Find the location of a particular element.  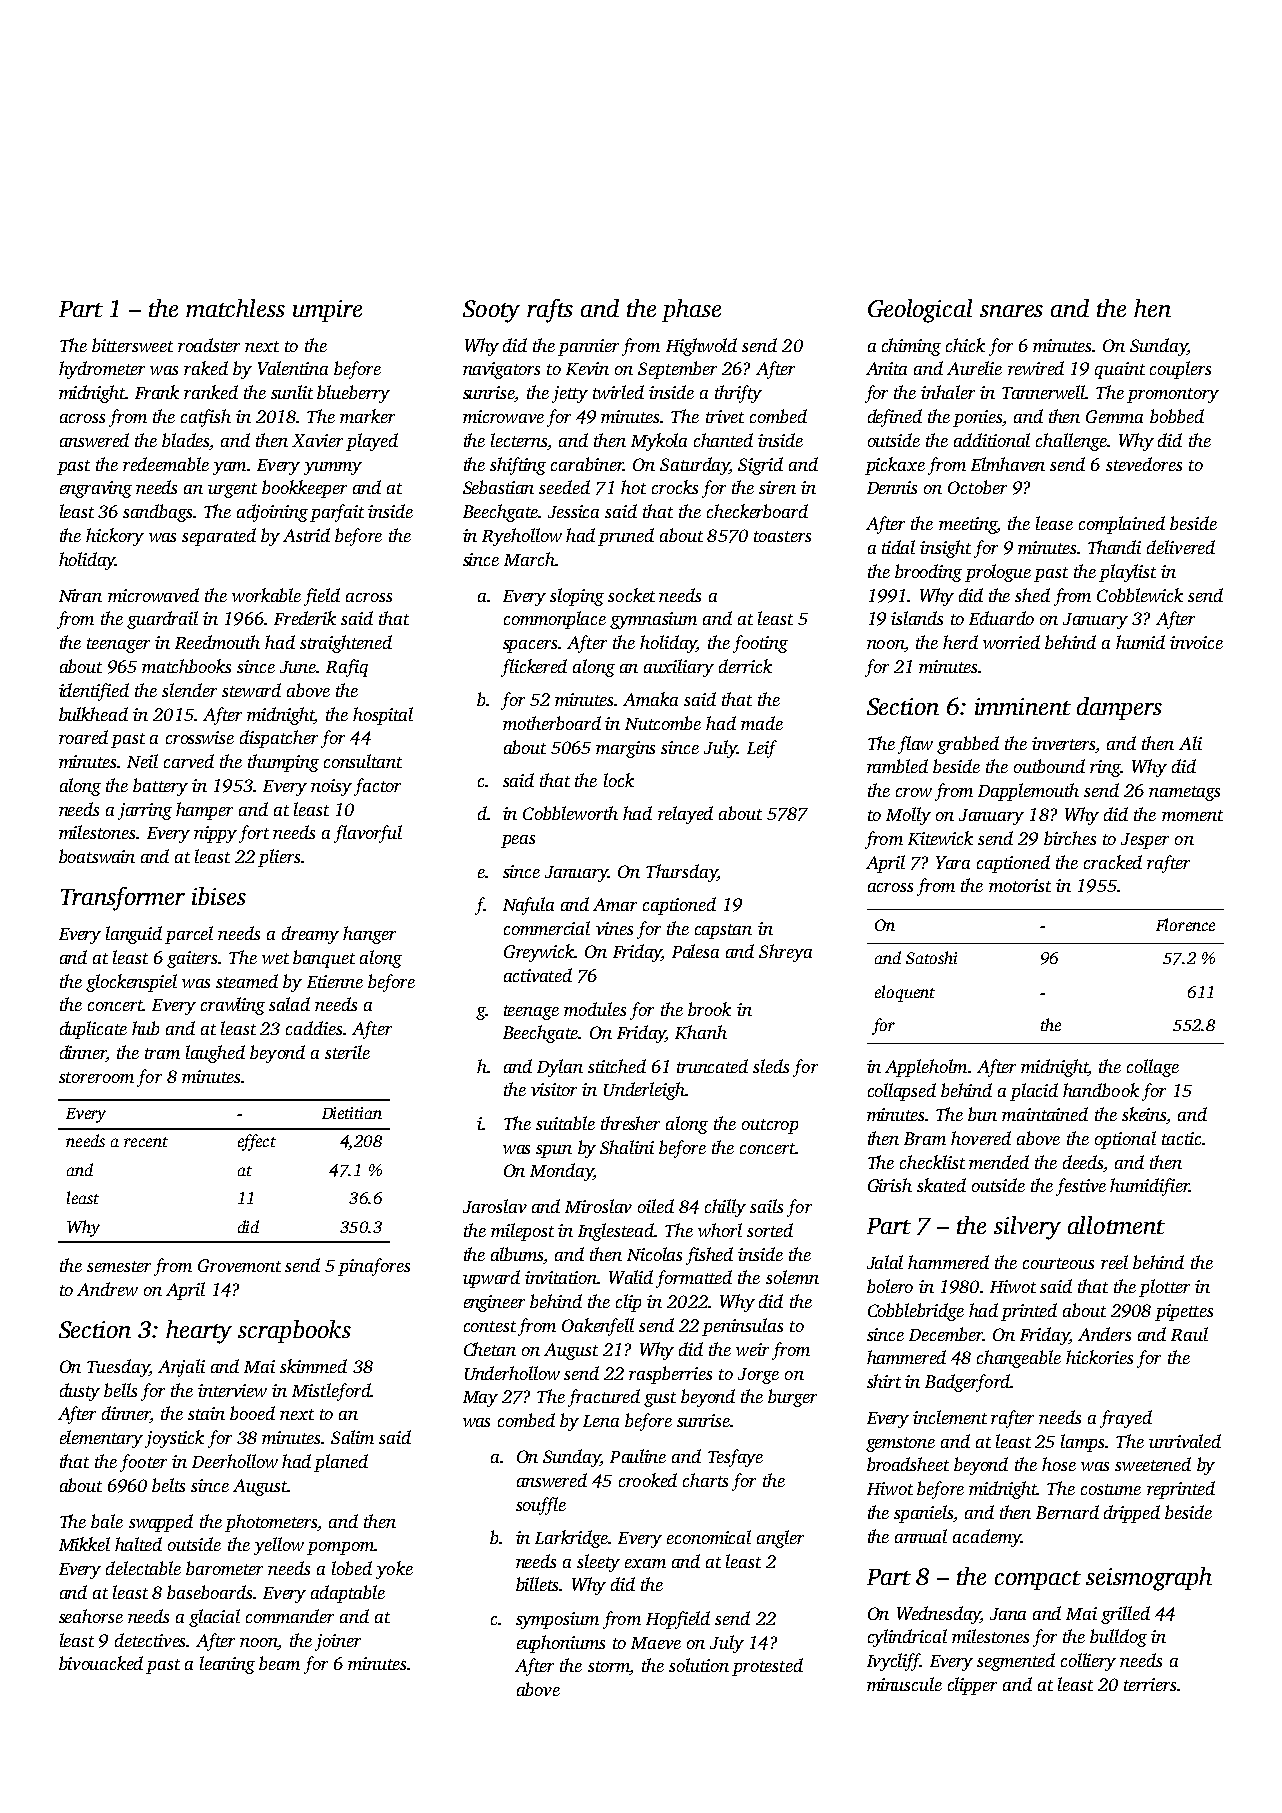

snares is located at coordinates (1011, 311).
